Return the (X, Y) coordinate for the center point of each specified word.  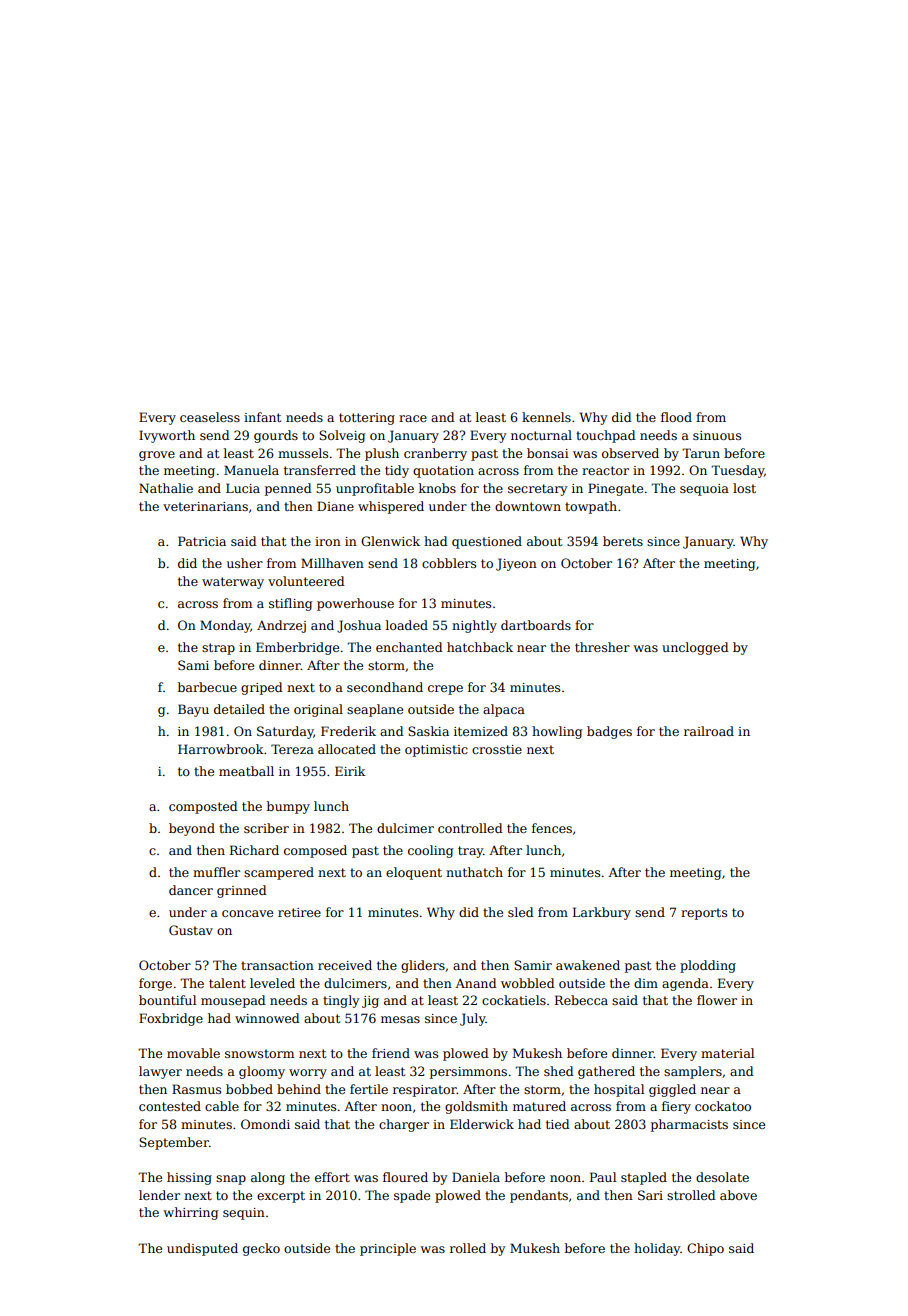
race (413, 418)
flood (676, 417)
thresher (602, 647)
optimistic (436, 751)
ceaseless (210, 417)
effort (332, 1177)
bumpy (288, 807)
